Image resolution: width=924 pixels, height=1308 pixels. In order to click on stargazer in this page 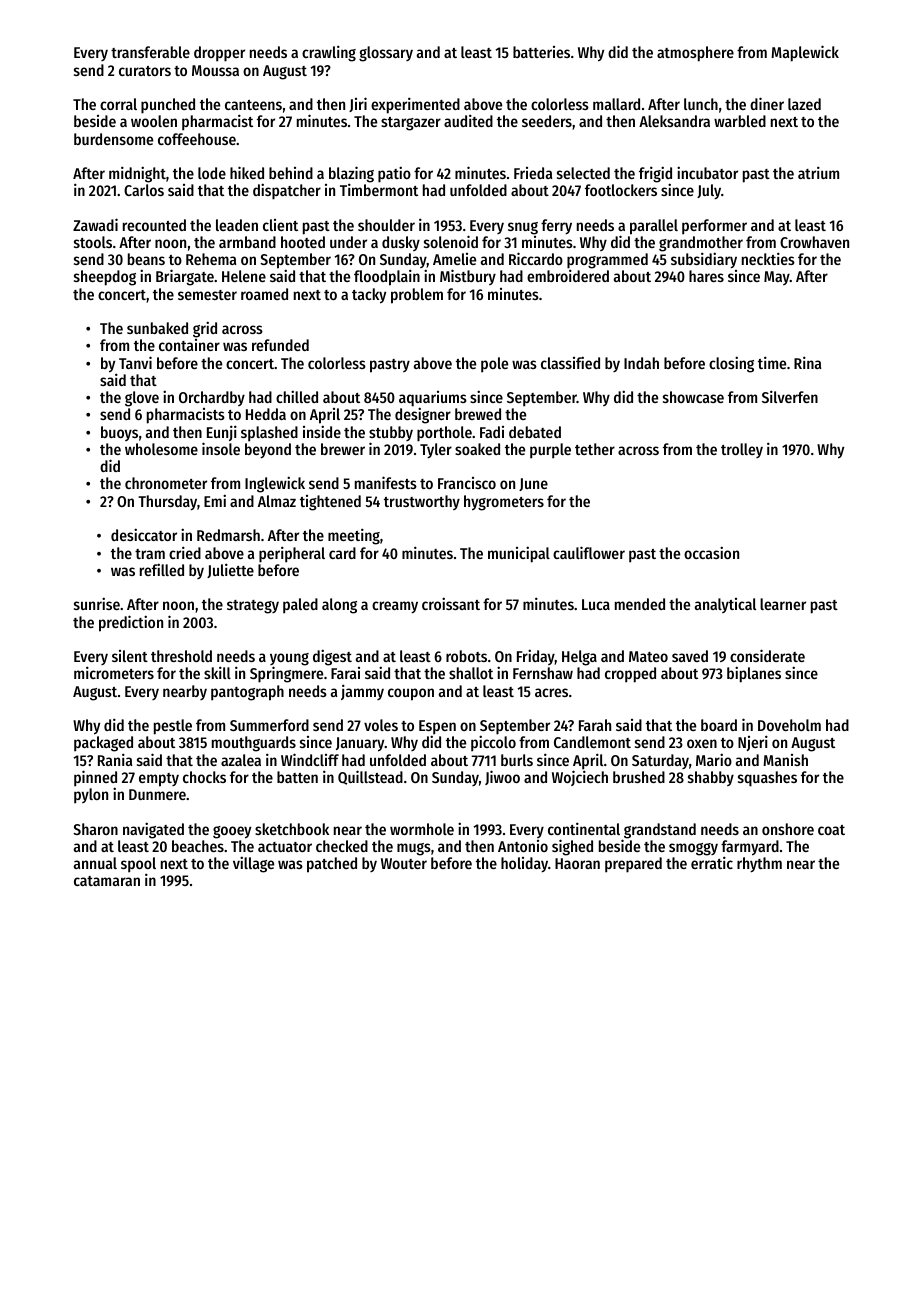, I will do `click(411, 124)`.
